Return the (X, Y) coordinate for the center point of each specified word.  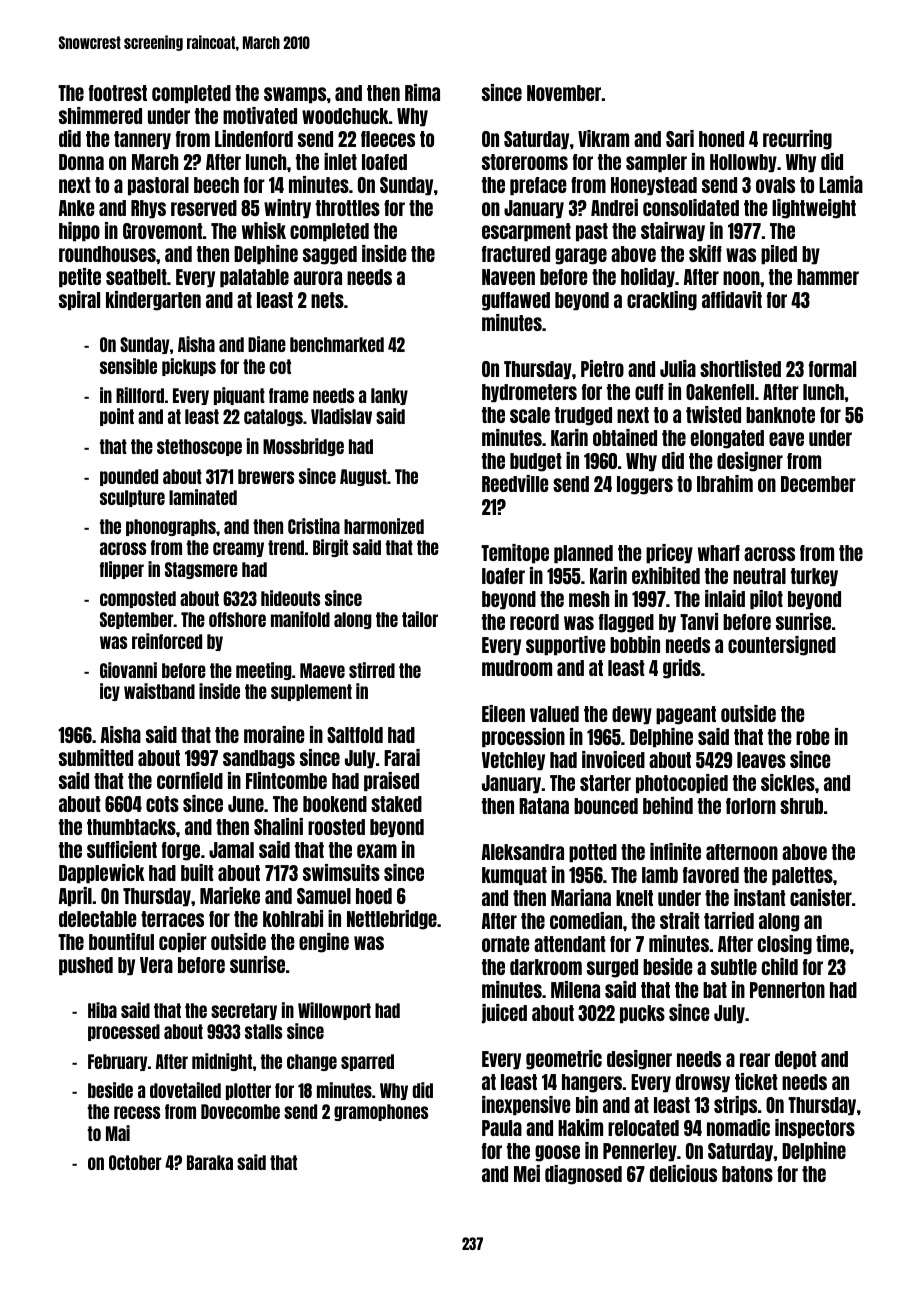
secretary (244, 1011)
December (818, 484)
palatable (254, 278)
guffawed (516, 301)
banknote (780, 415)
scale (530, 415)
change (312, 1062)
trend (286, 547)
